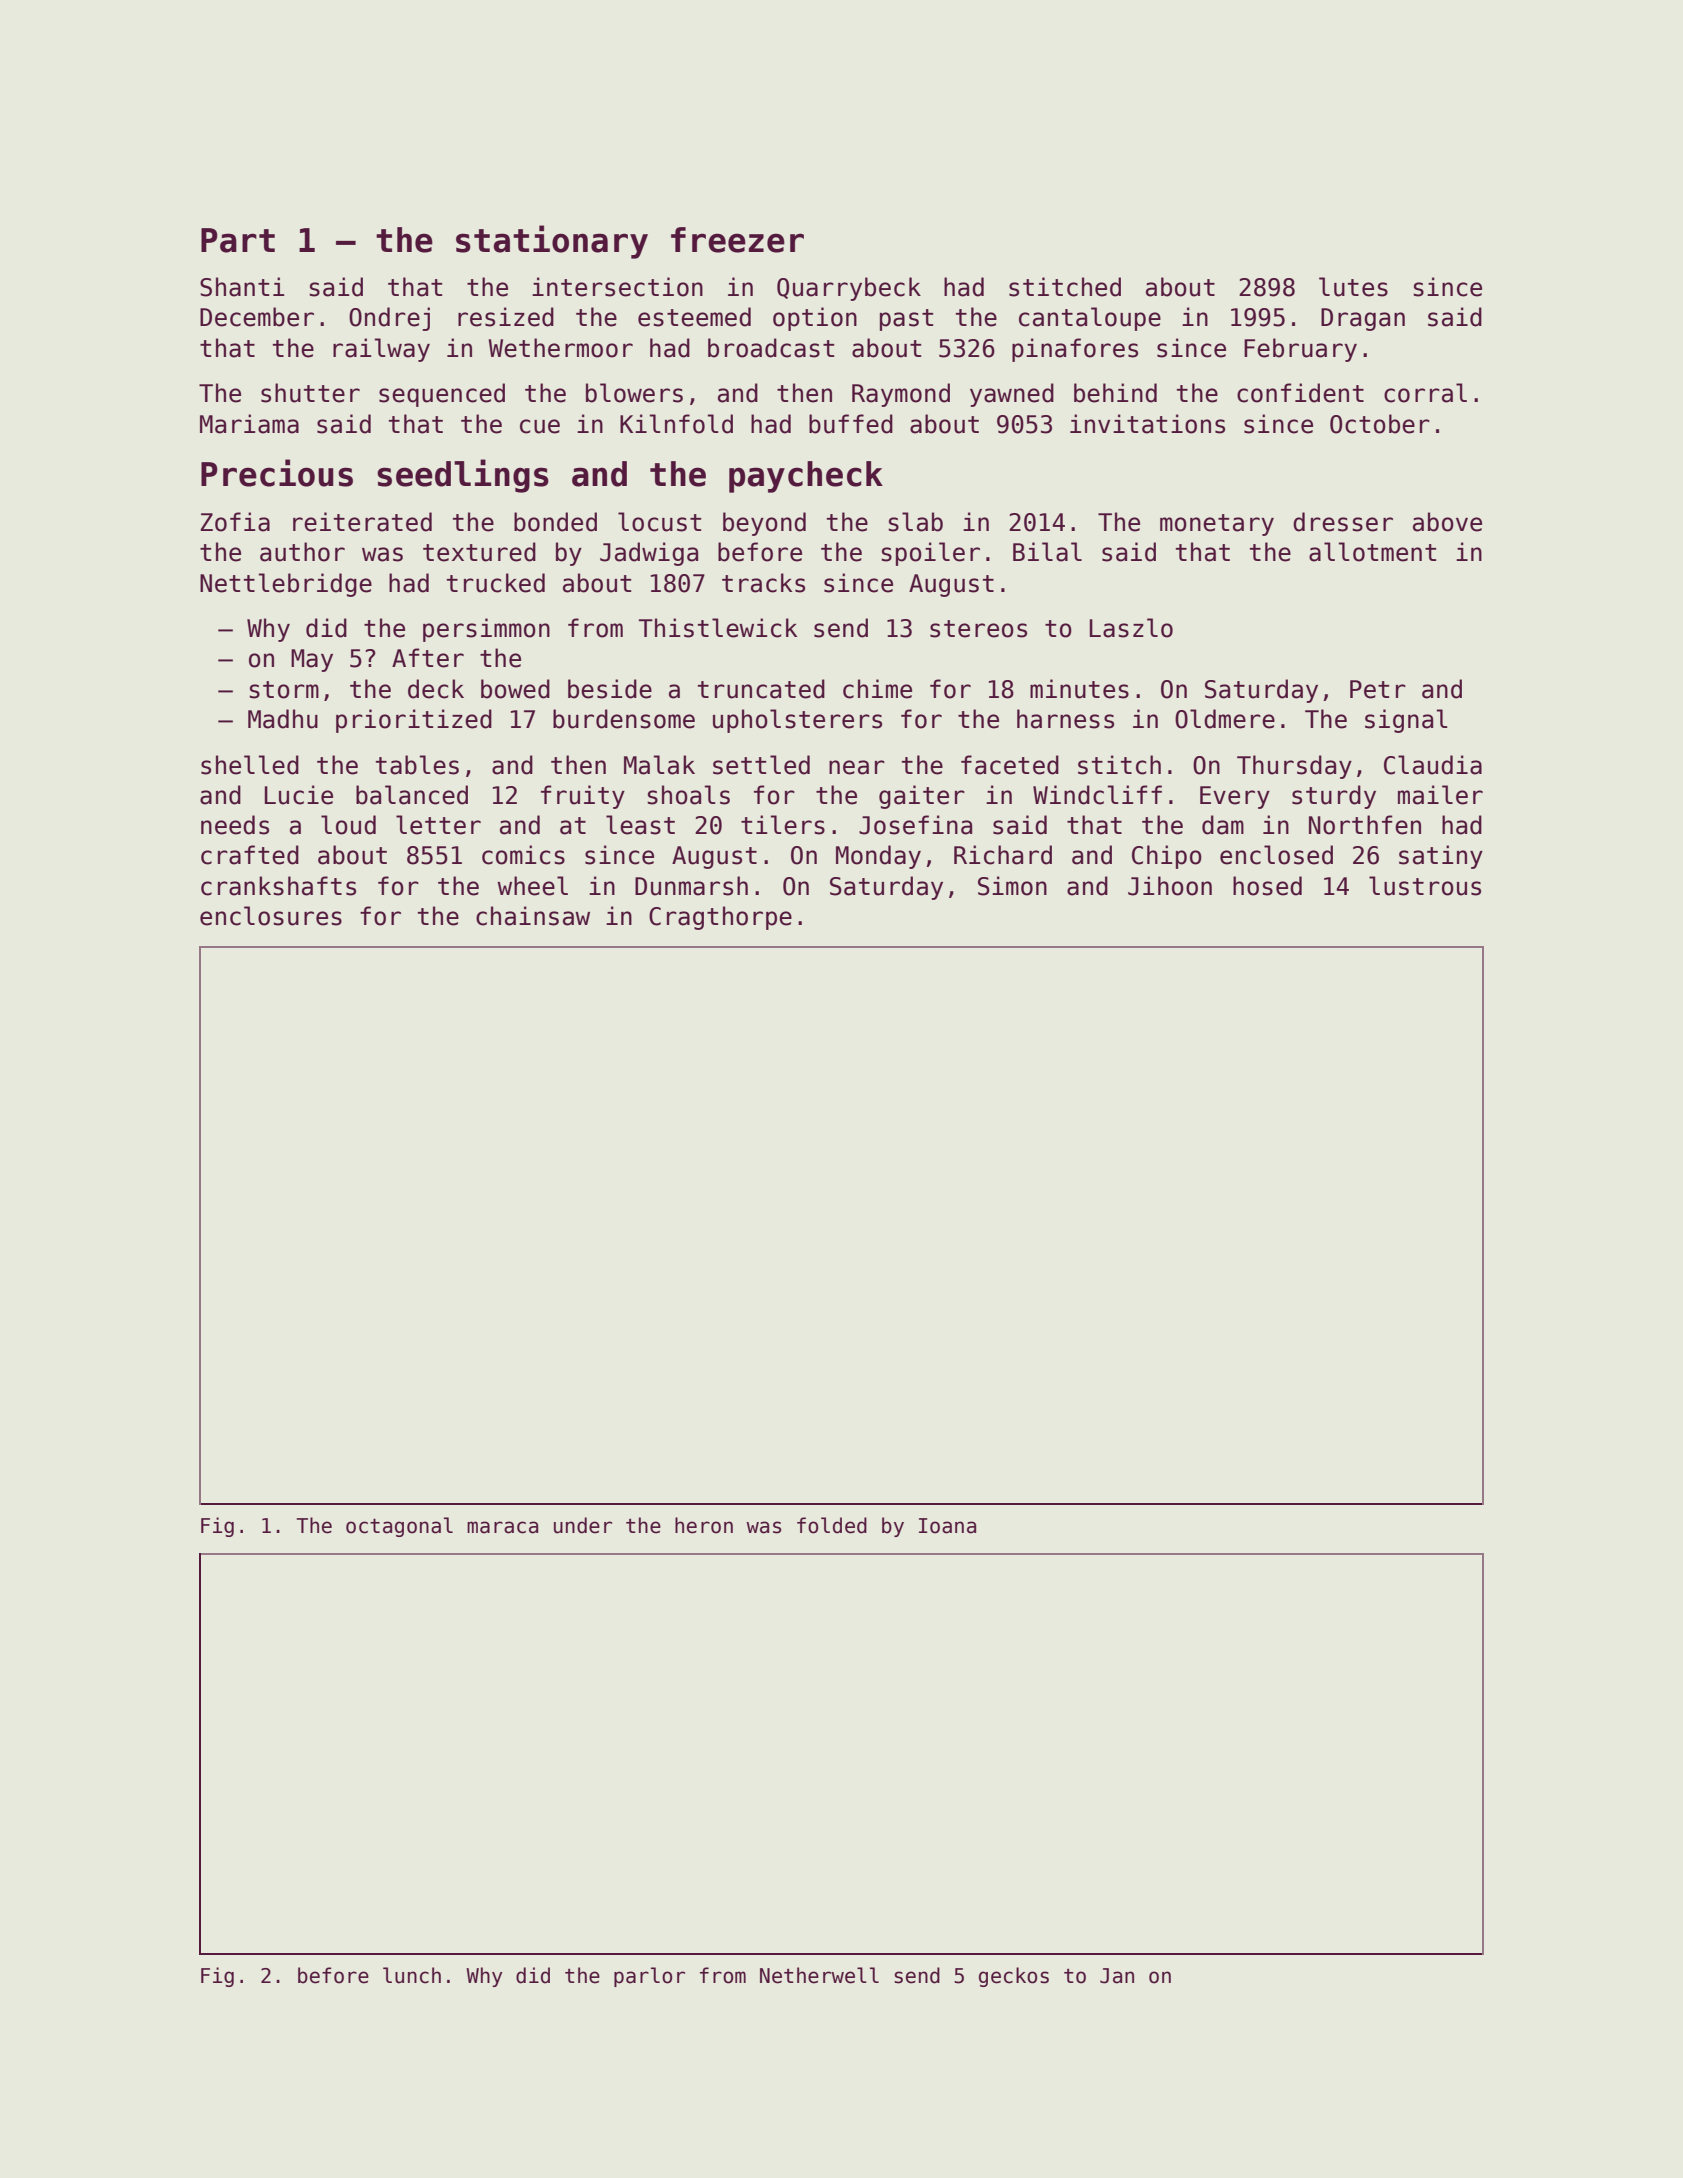 The image size is (1683, 2178). I want to click on heron, so click(704, 1525).
